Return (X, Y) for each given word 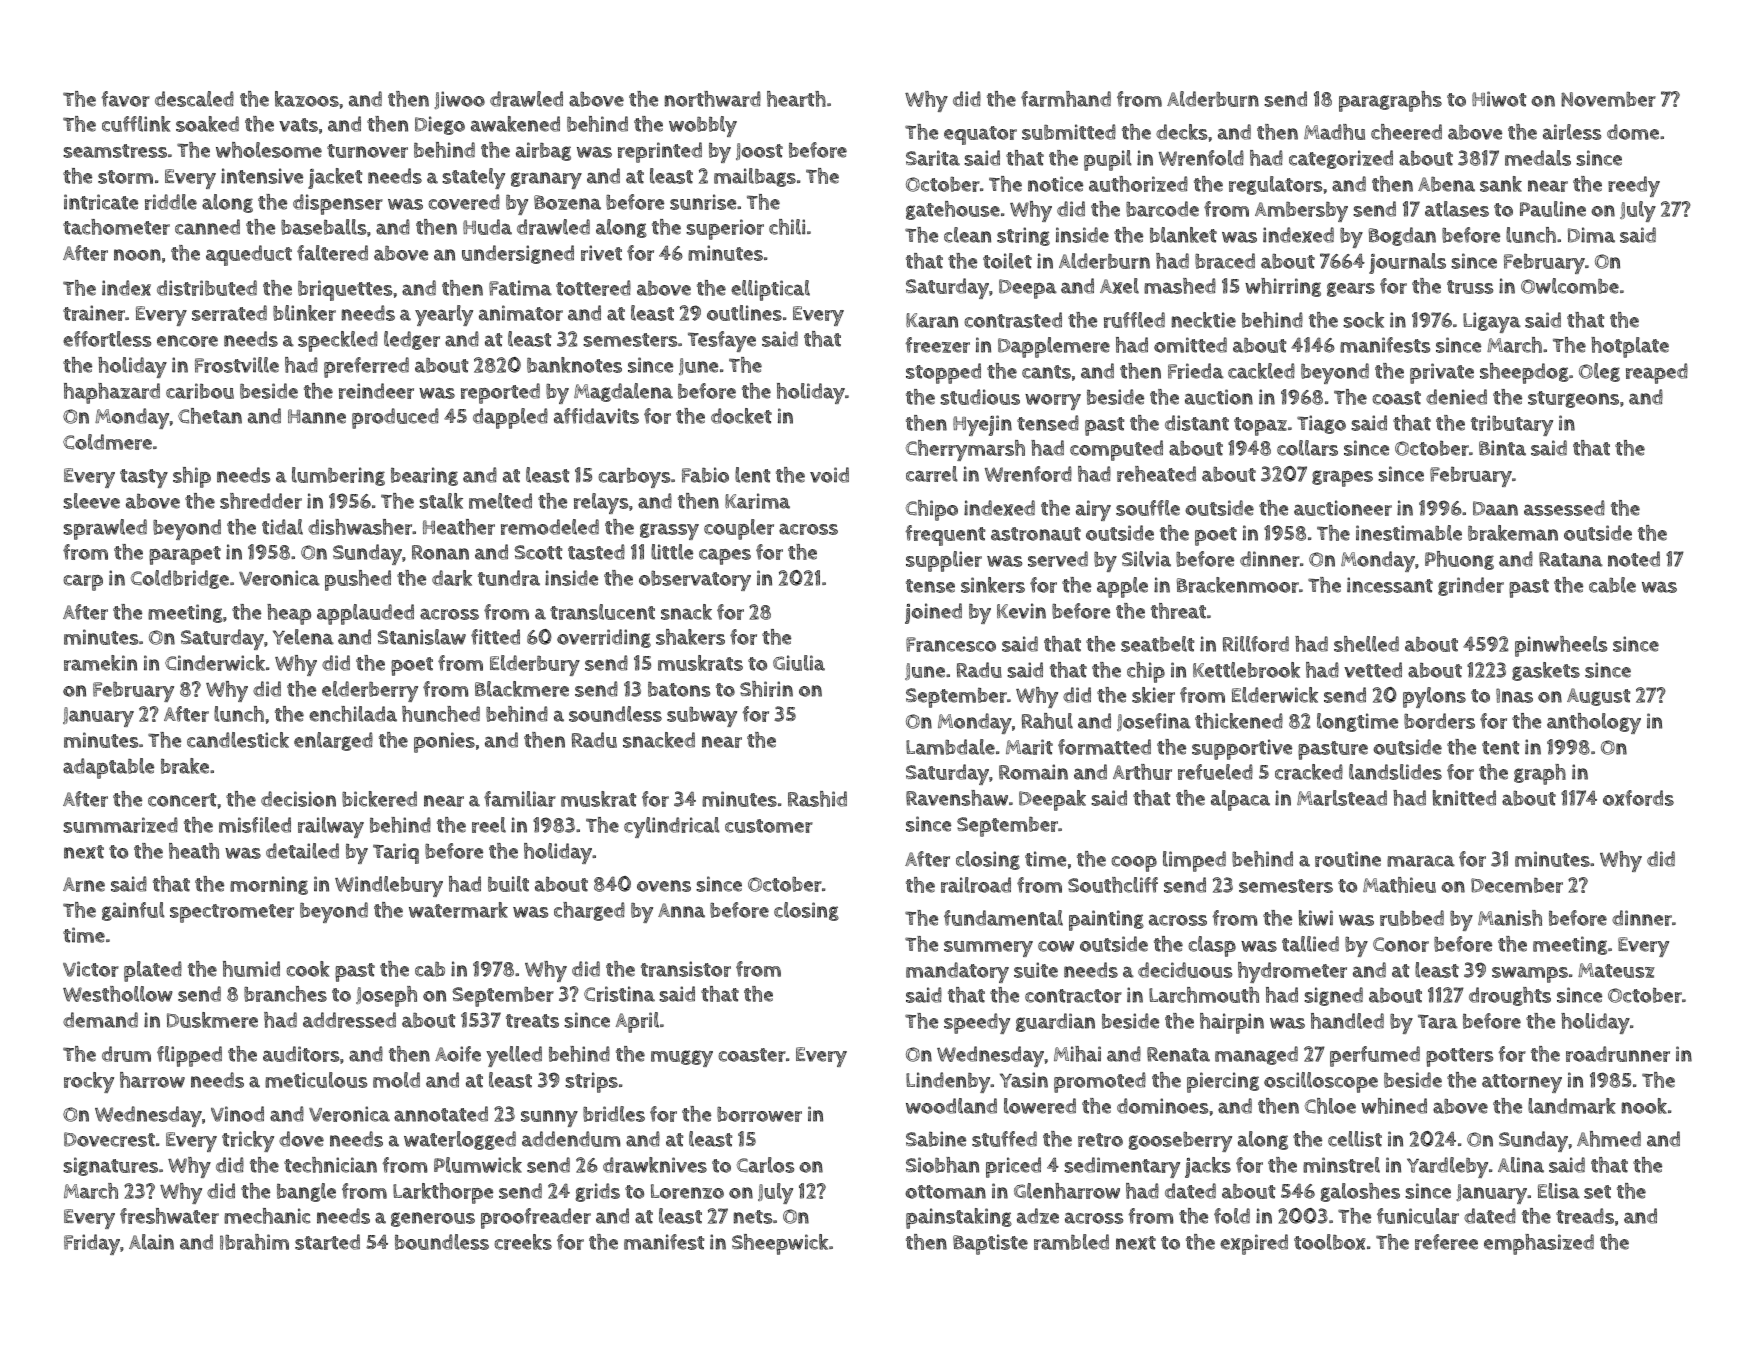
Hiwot (1499, 99)
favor (125, 99)
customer (769, 826)
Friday (92, 1244)
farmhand (1066, 99)
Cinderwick (215, 663)
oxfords (1638, 798)
